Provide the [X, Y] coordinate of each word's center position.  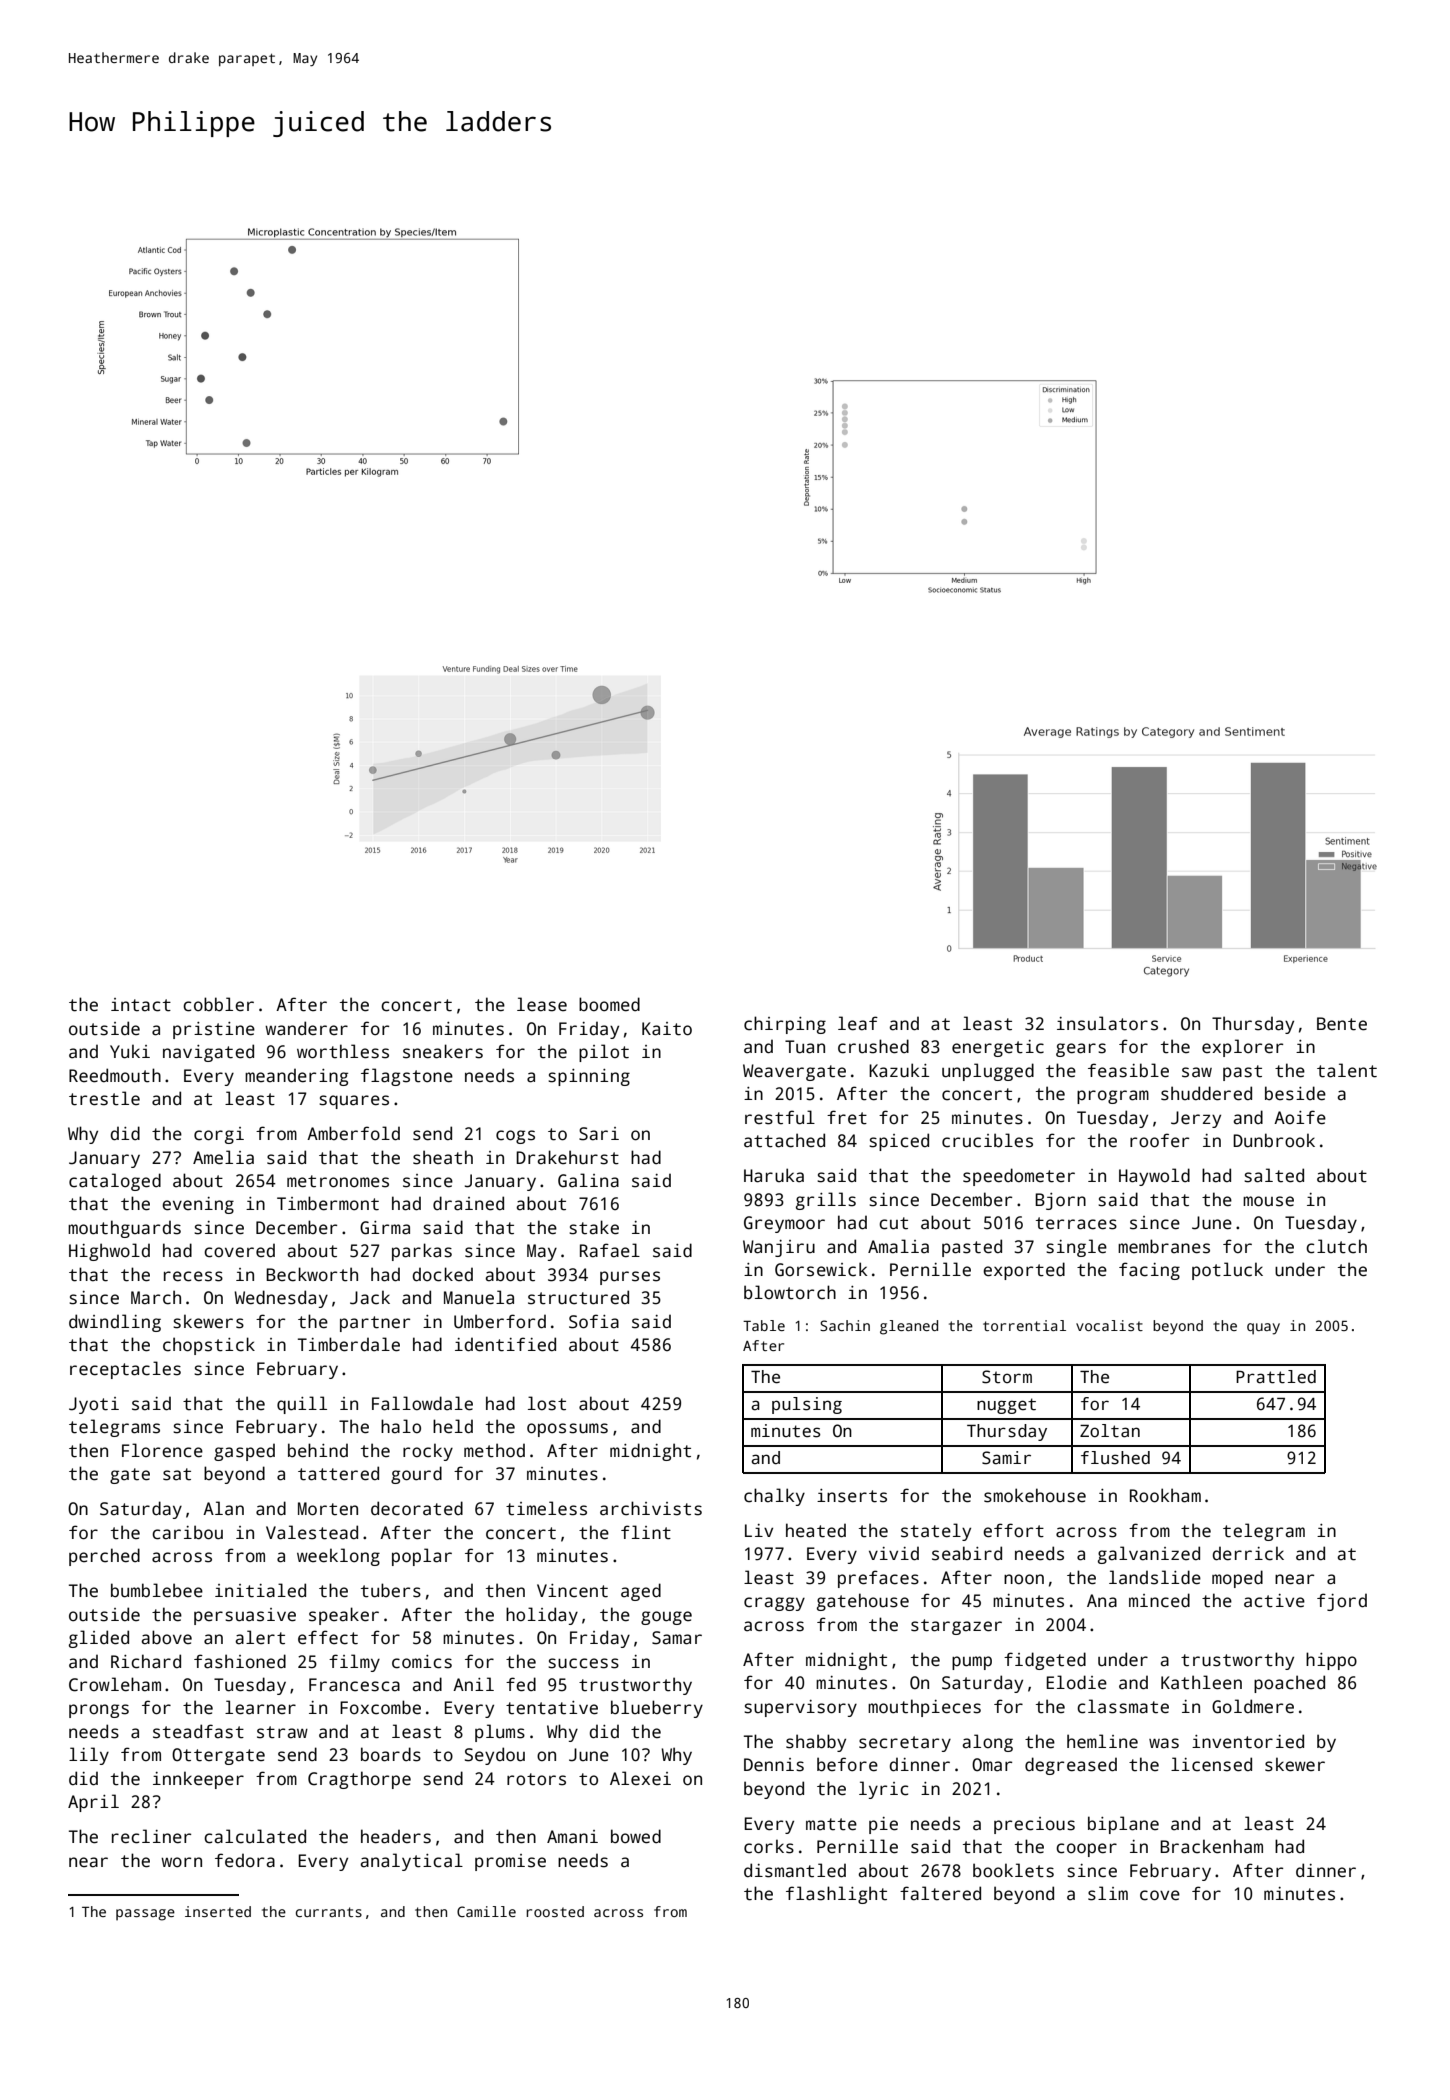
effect [328, 1637]
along [987, 1743]
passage [145, 1915]
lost [547, 1403]
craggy [774, 1604]
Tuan [805, 1047]
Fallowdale [422, 1403]
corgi [219, 1135]
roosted [555, 1911]
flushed [1115, 1458]
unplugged [988, 1072]
